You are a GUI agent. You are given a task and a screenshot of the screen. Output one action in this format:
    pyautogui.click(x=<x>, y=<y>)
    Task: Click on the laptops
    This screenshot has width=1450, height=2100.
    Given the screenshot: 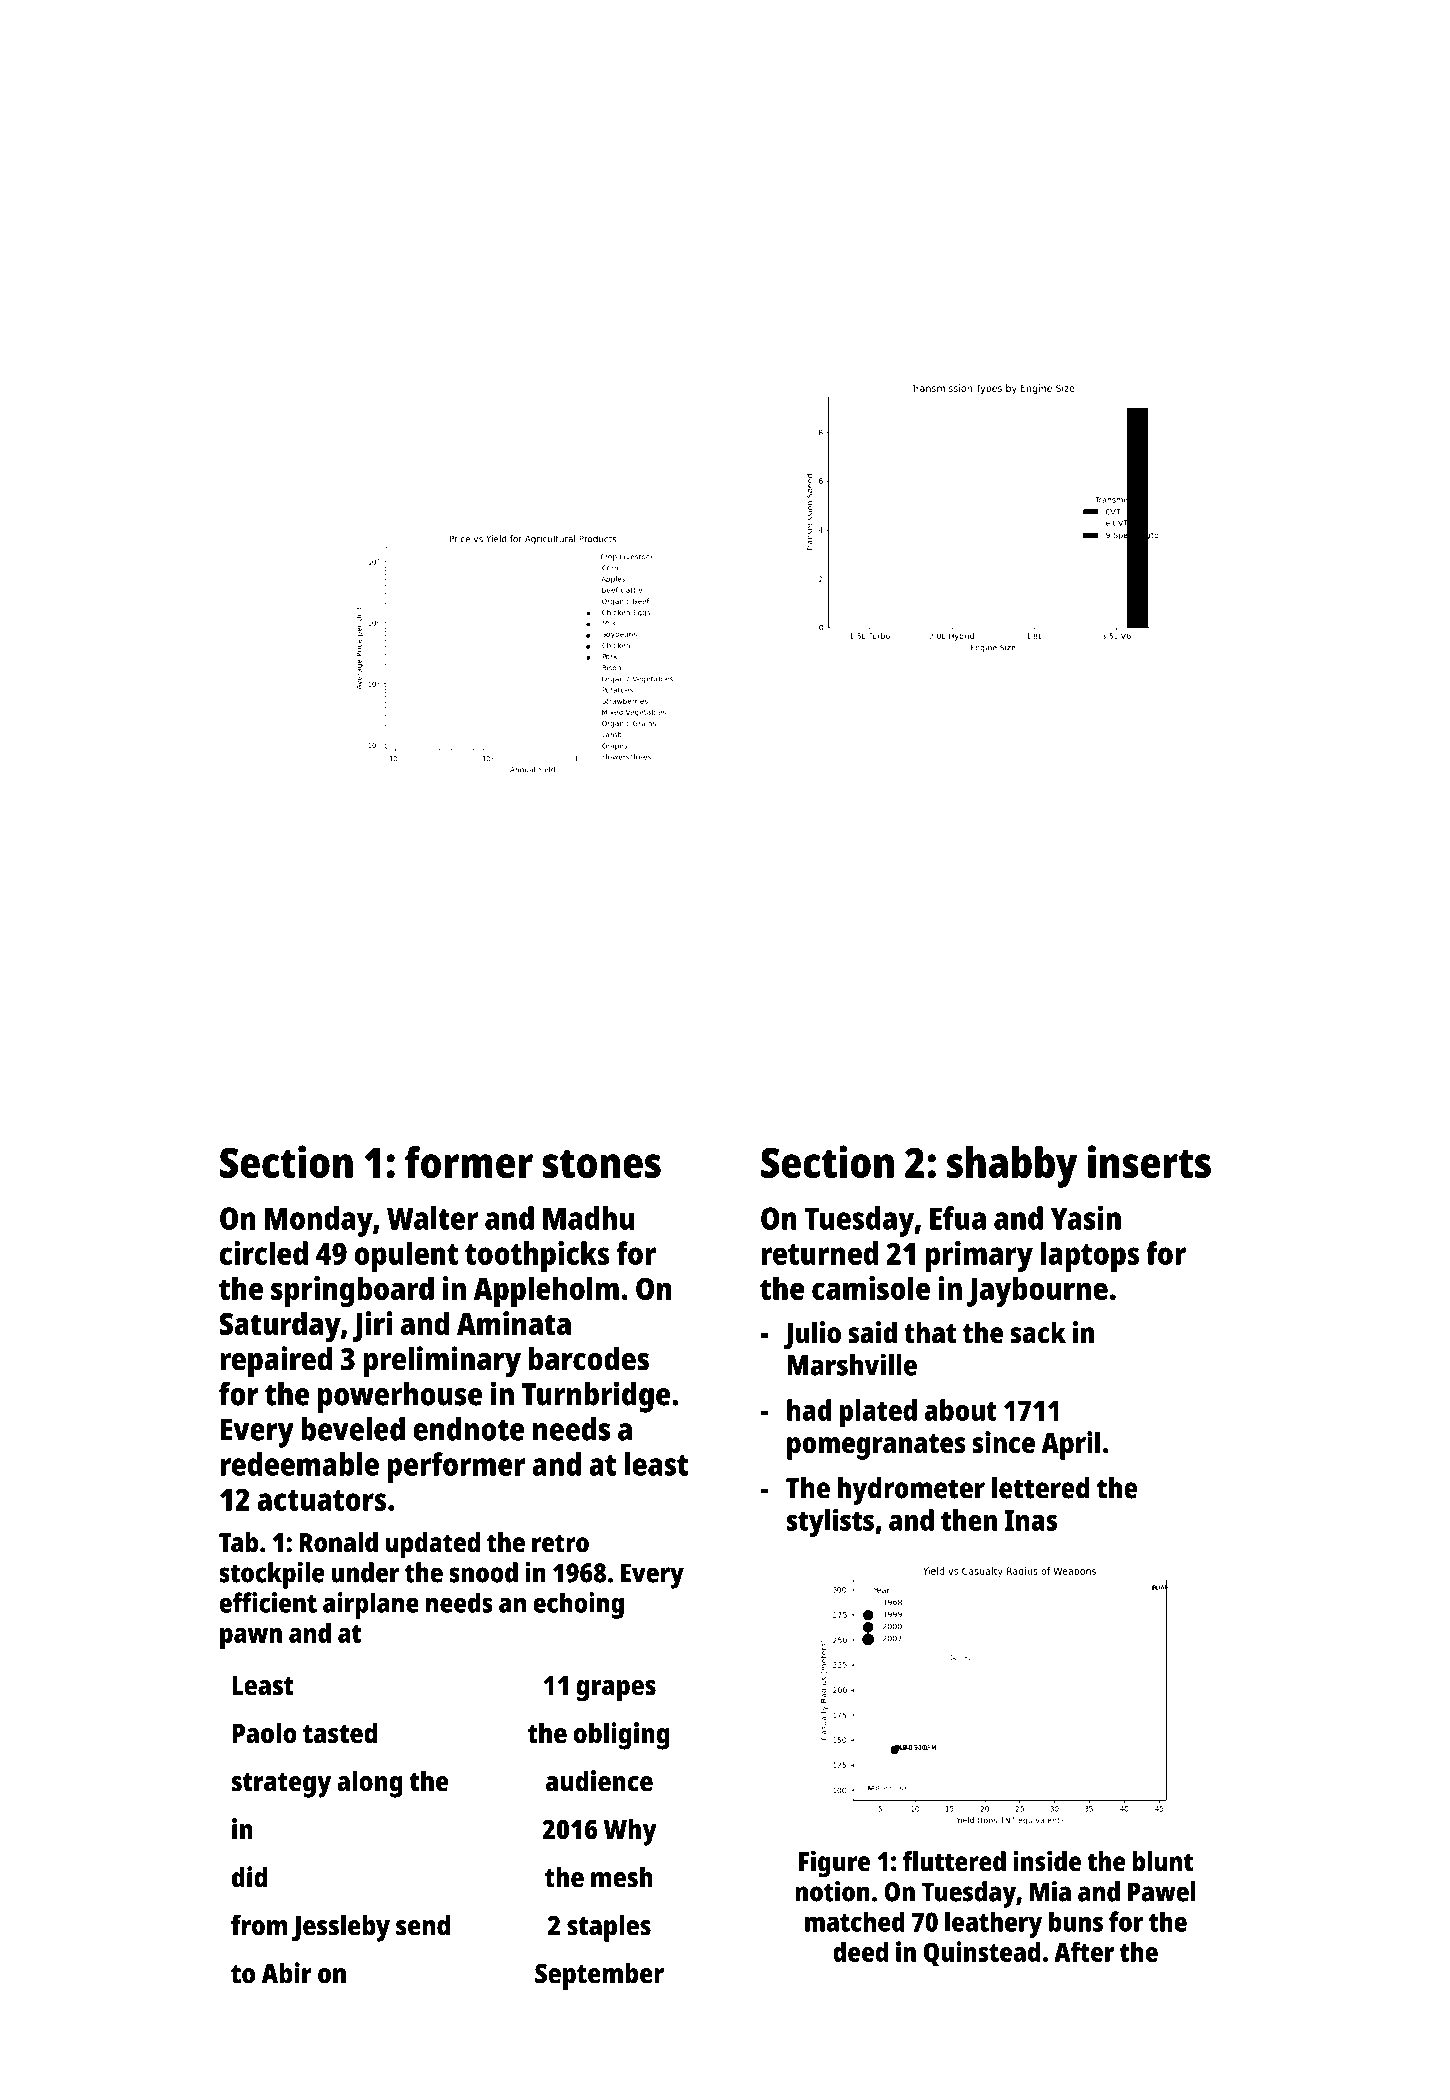 What is the action you would take?
    pyautogui.click(x=1089, y=1256)
